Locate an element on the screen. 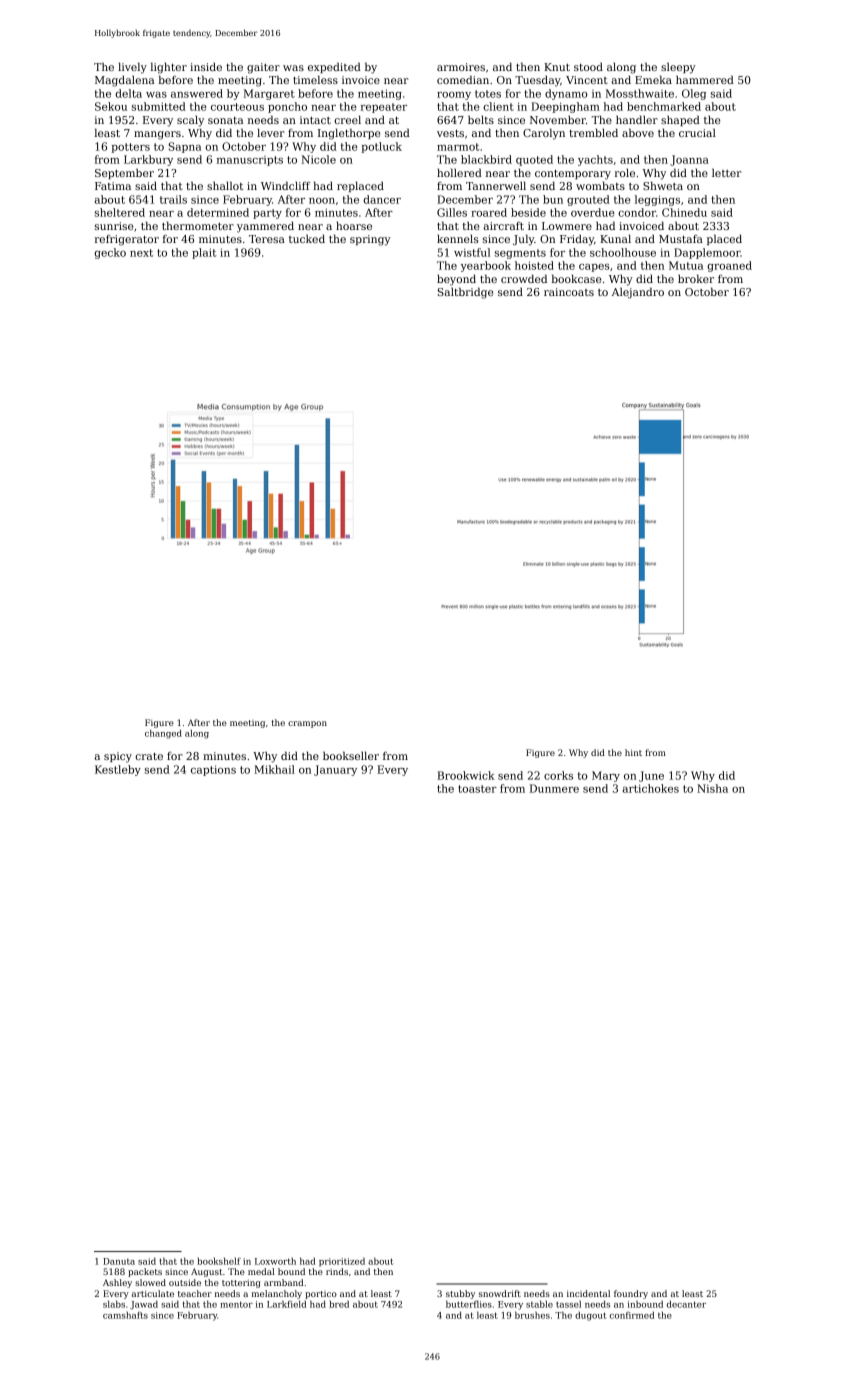 The image size is (849, 1400). Chinedu is located at coordinates (684, 212).
